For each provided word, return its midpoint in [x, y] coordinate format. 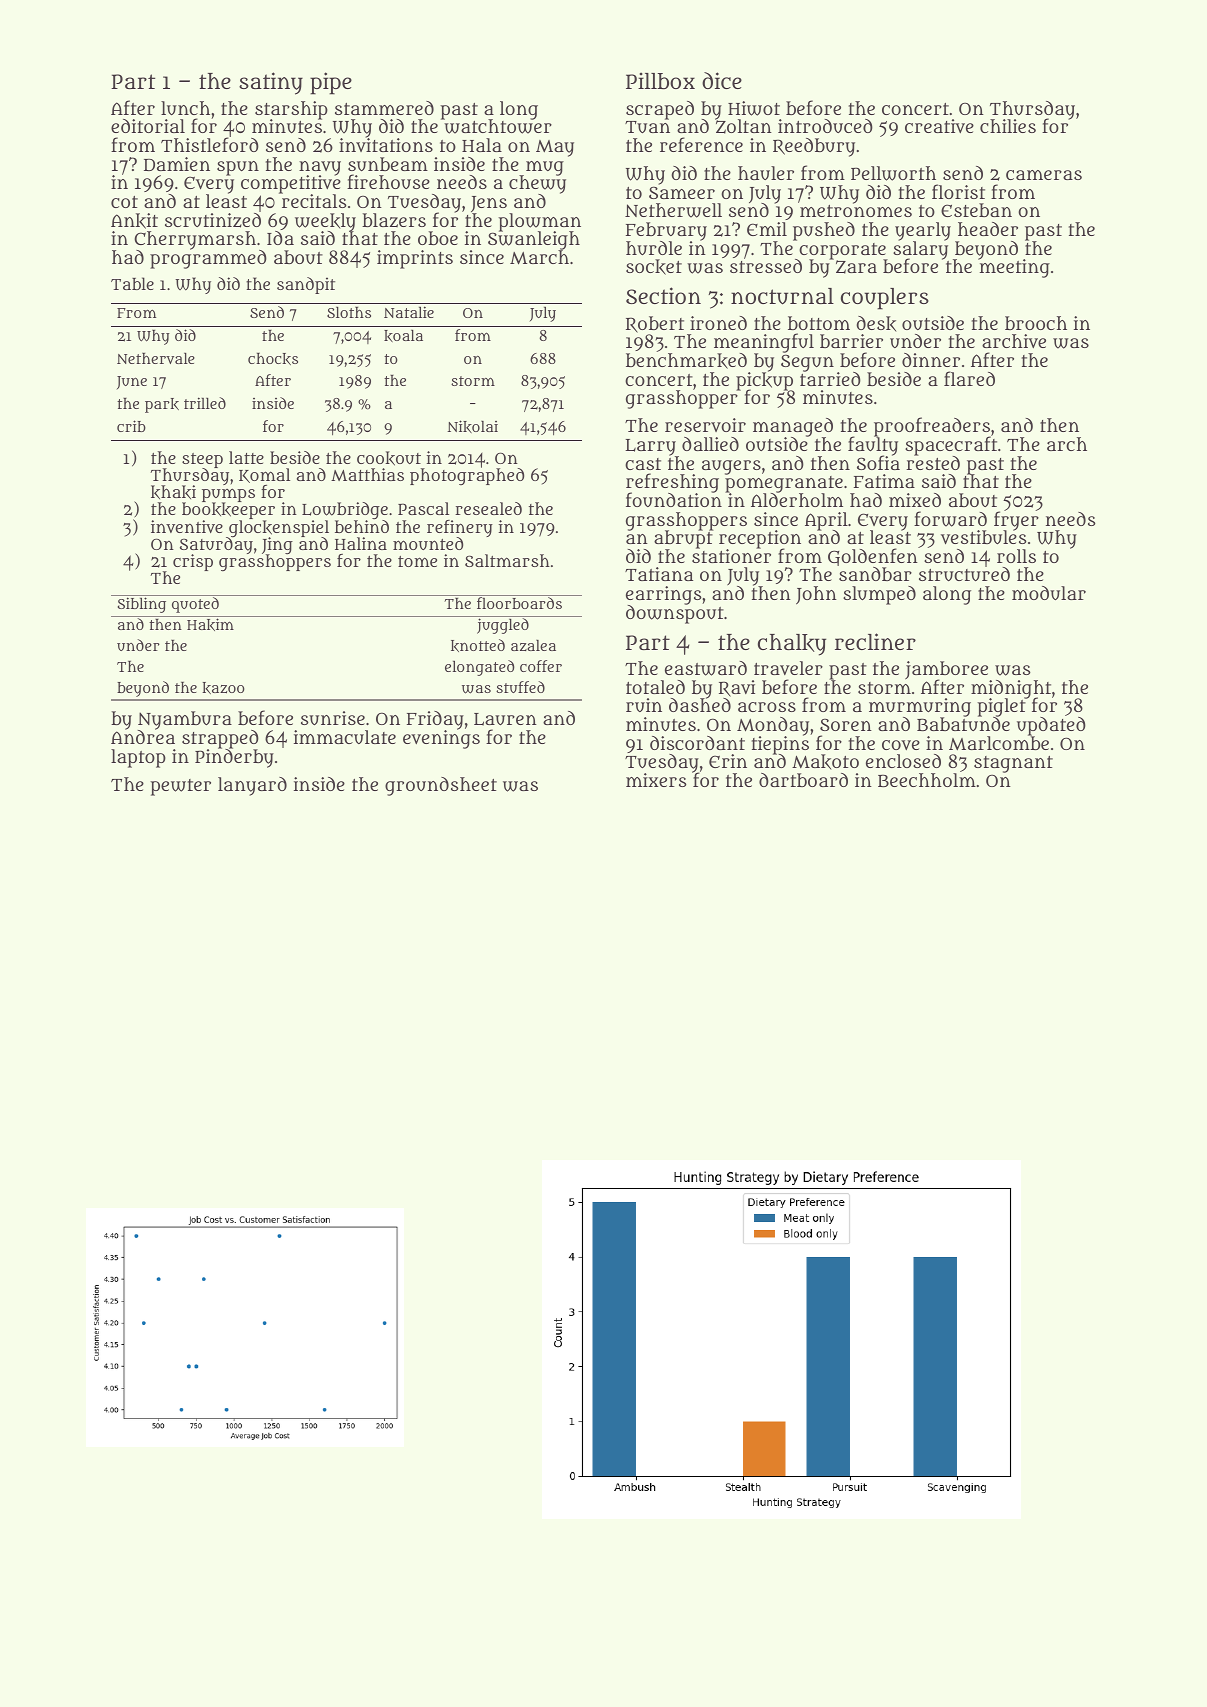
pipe [331, 83]
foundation [674, 500]
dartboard [803, 780]
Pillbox [660, 81]
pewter [180, 787]
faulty [873, 446]
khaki [173, 492]
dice [722, 80]
